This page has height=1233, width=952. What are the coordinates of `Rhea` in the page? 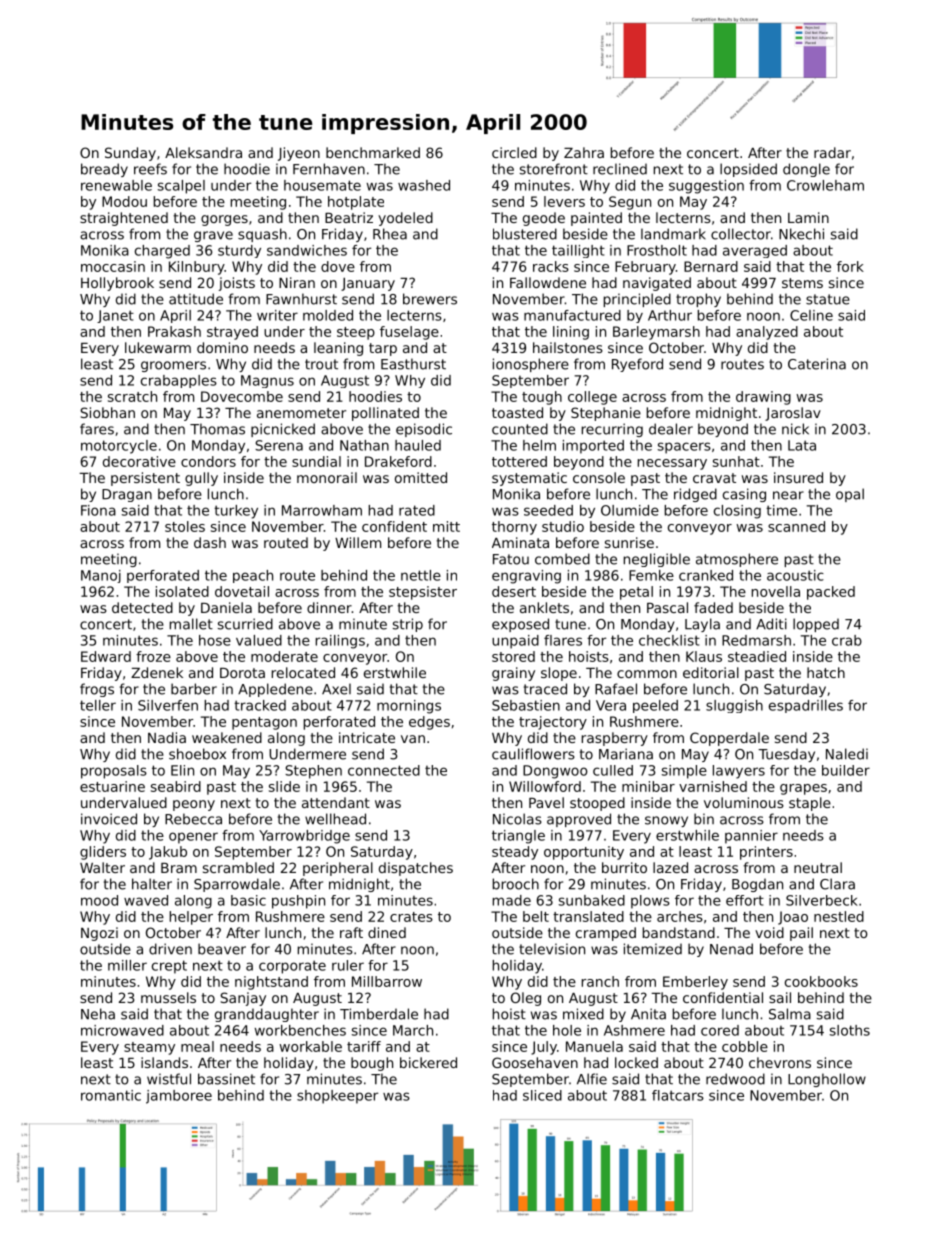 It's located at (390, 234).
